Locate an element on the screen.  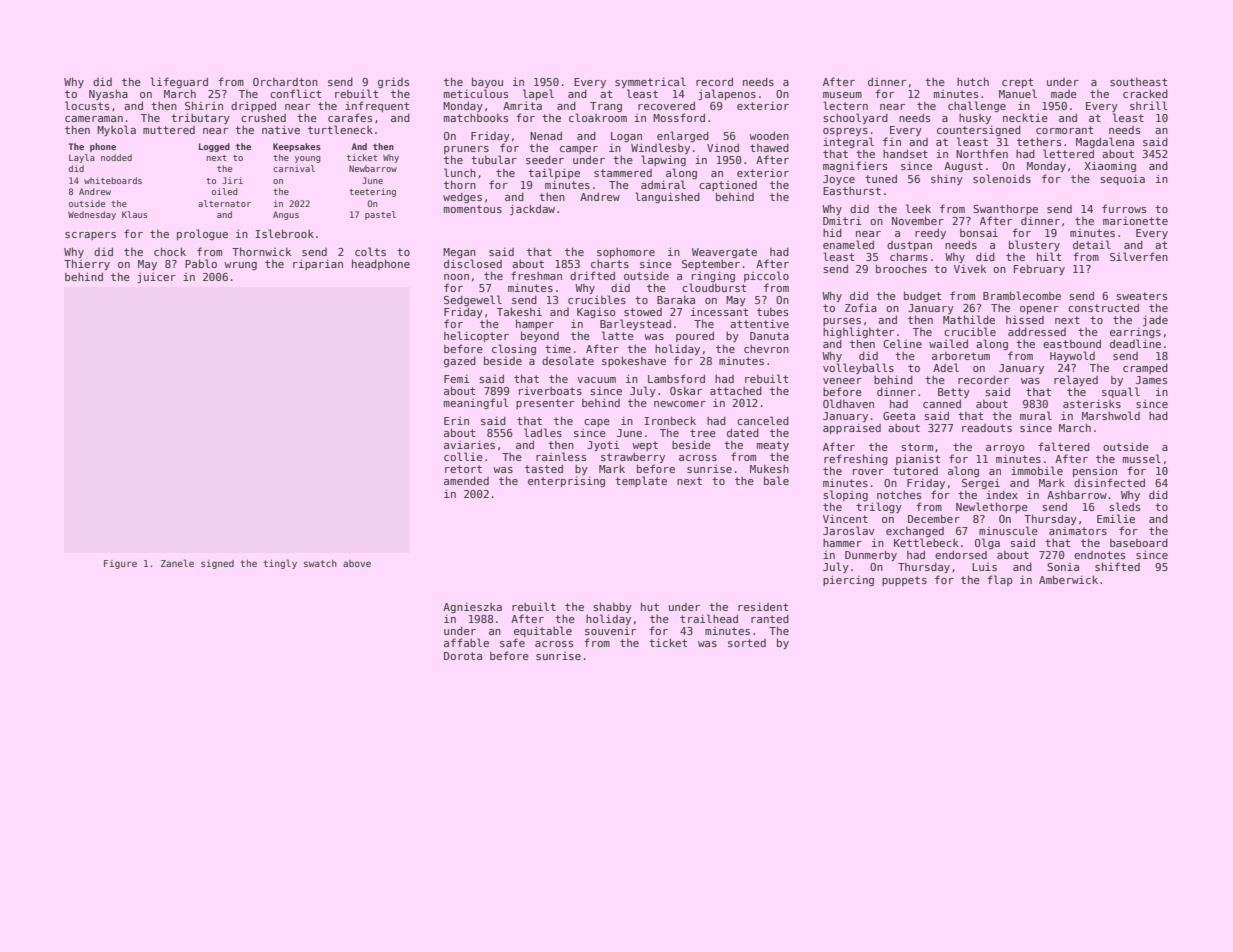
aviaries is located at coordinates (469, 444).
